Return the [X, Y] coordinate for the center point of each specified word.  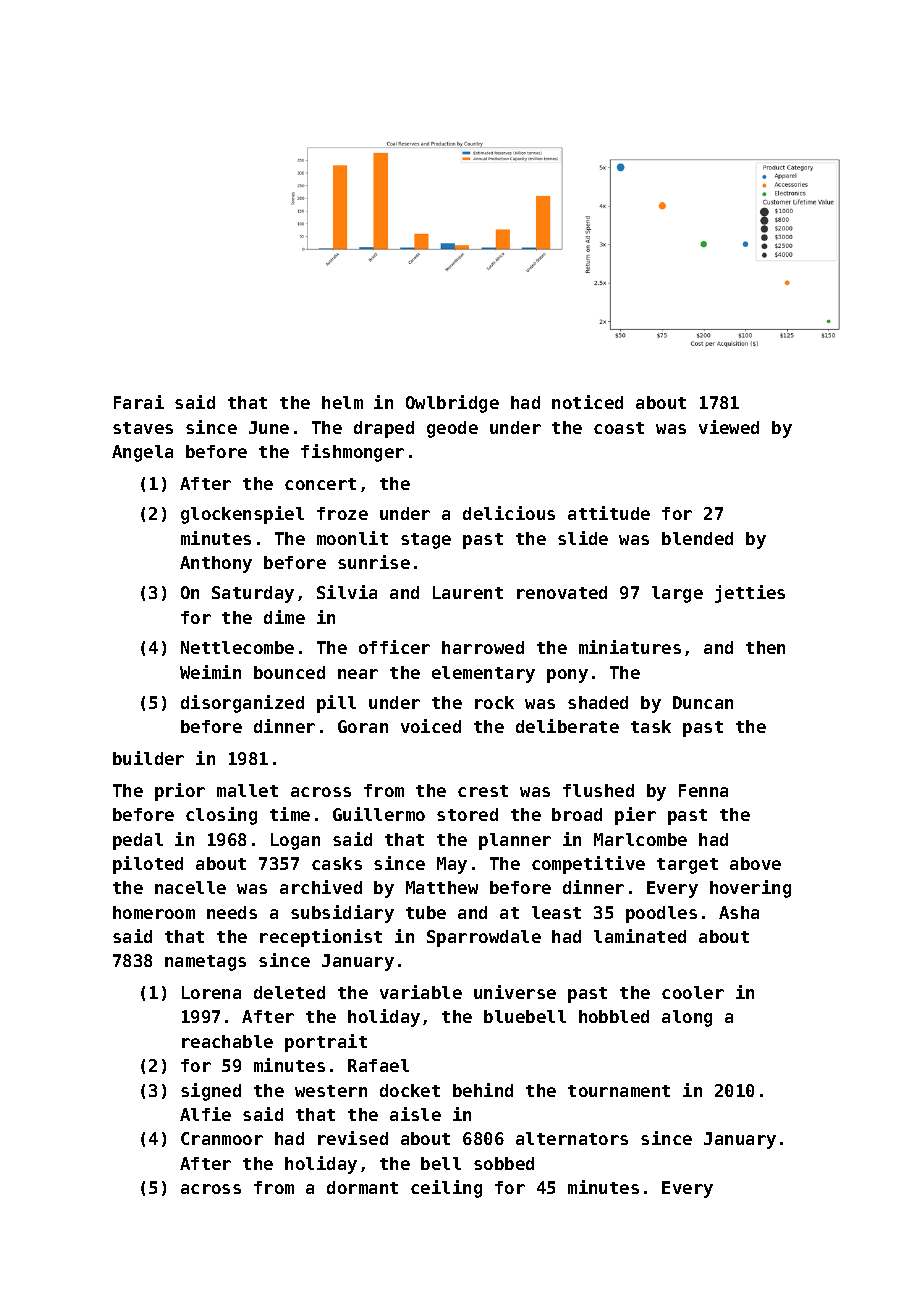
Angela [142, 453]
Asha [739, 912]
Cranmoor [222, 1138]
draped [384, 429]
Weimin [210, 672]
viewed [729, 427]
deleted [289, 992]
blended [697, 538]
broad [577, 814]
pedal [138, 841]
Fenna [703, 790]
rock [494, 702]
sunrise [374, 562]
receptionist [321, 938]
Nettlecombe [237, 647]
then [765, 647]
